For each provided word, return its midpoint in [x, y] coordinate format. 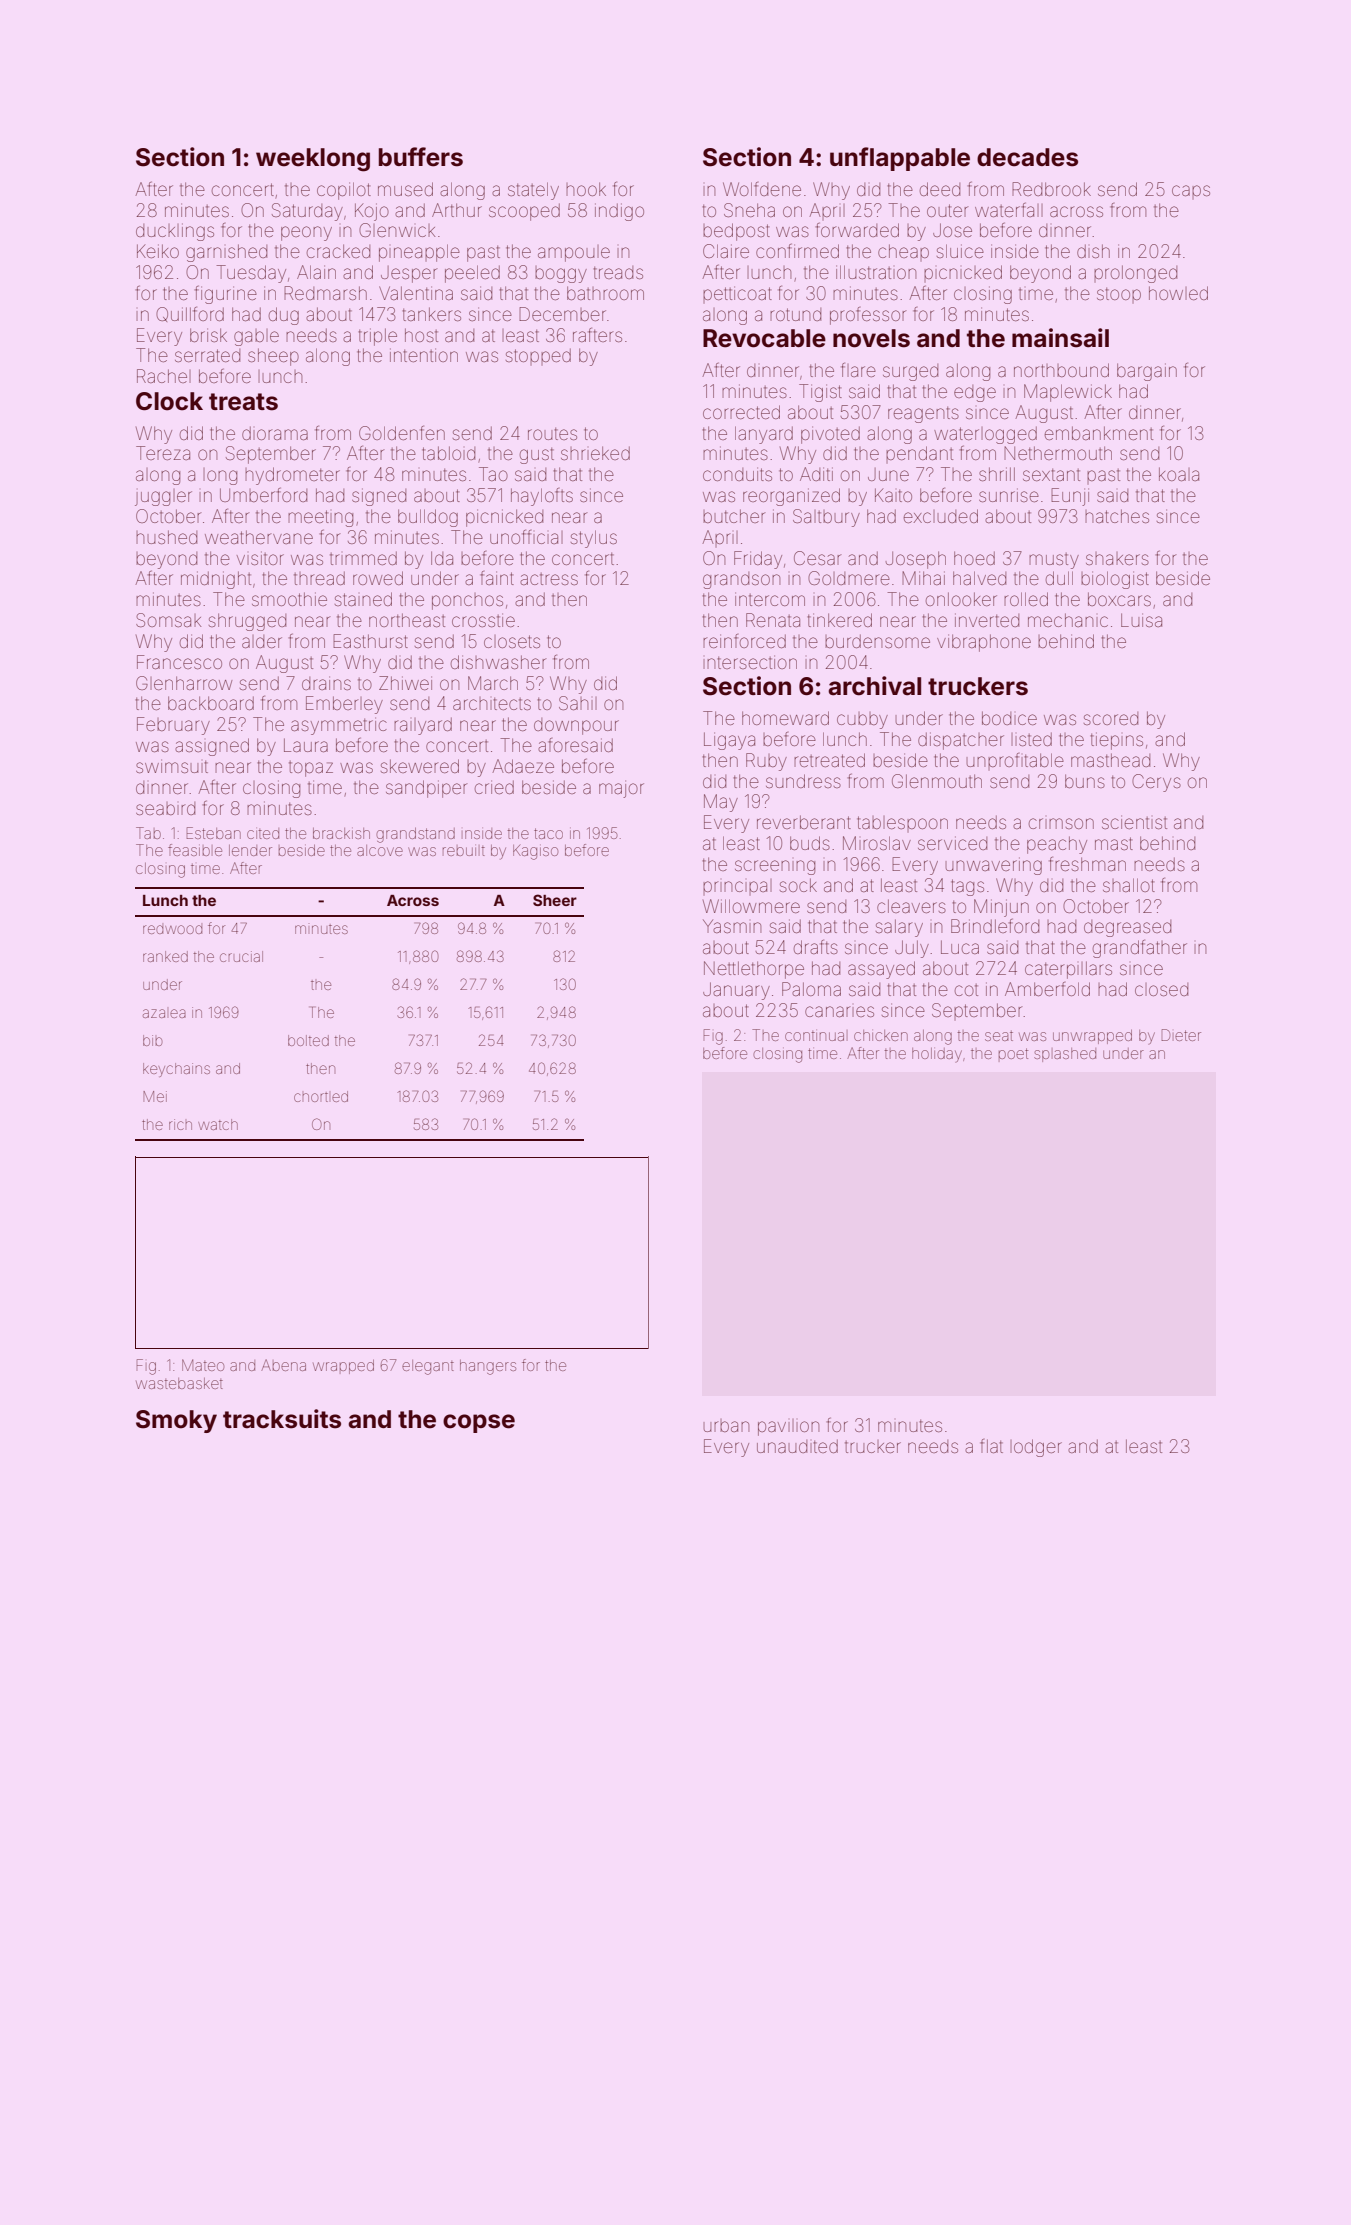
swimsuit [172, 767]
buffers [421, 157]
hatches [1117, 516]
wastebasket [179, 1383]
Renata [773, 620]
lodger [1036, 1448]
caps [1191, 192]
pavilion [788, 1427]
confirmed [797, 251]
